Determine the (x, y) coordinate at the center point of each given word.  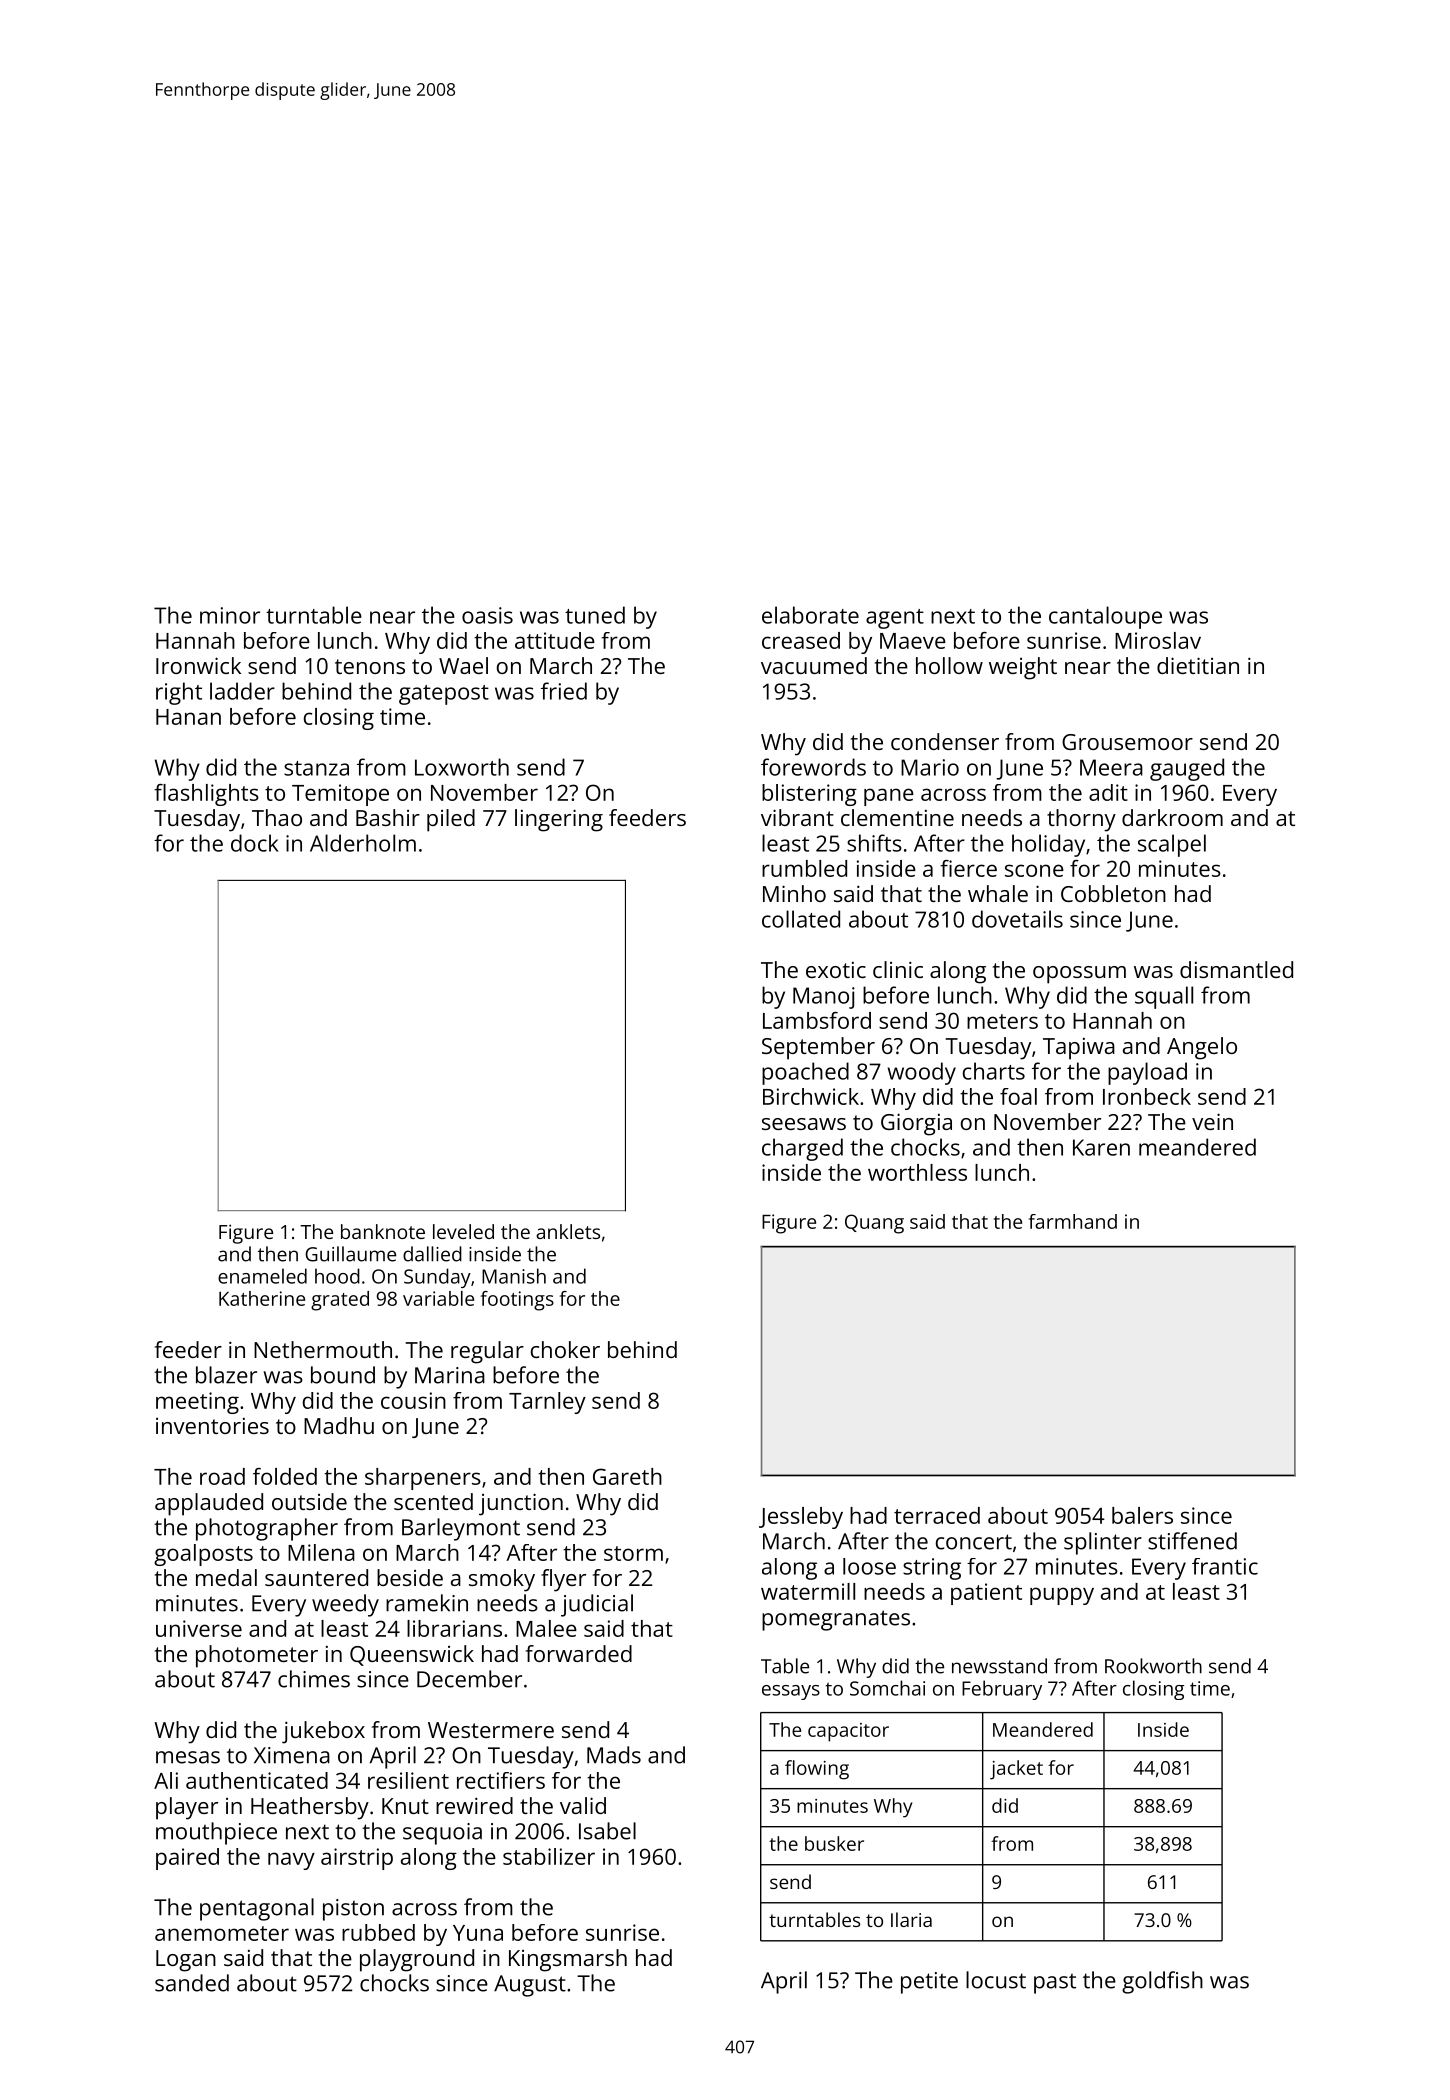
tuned (595, 615)
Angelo (1202, 1048)
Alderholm (363, 843)
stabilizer (549, 1856)
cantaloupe (1105, 617)
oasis (487, 615)
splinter (1103, 1543)
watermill (808, 1591)
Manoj (824, 998)
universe (199, 1628)
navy (291, 1861)
